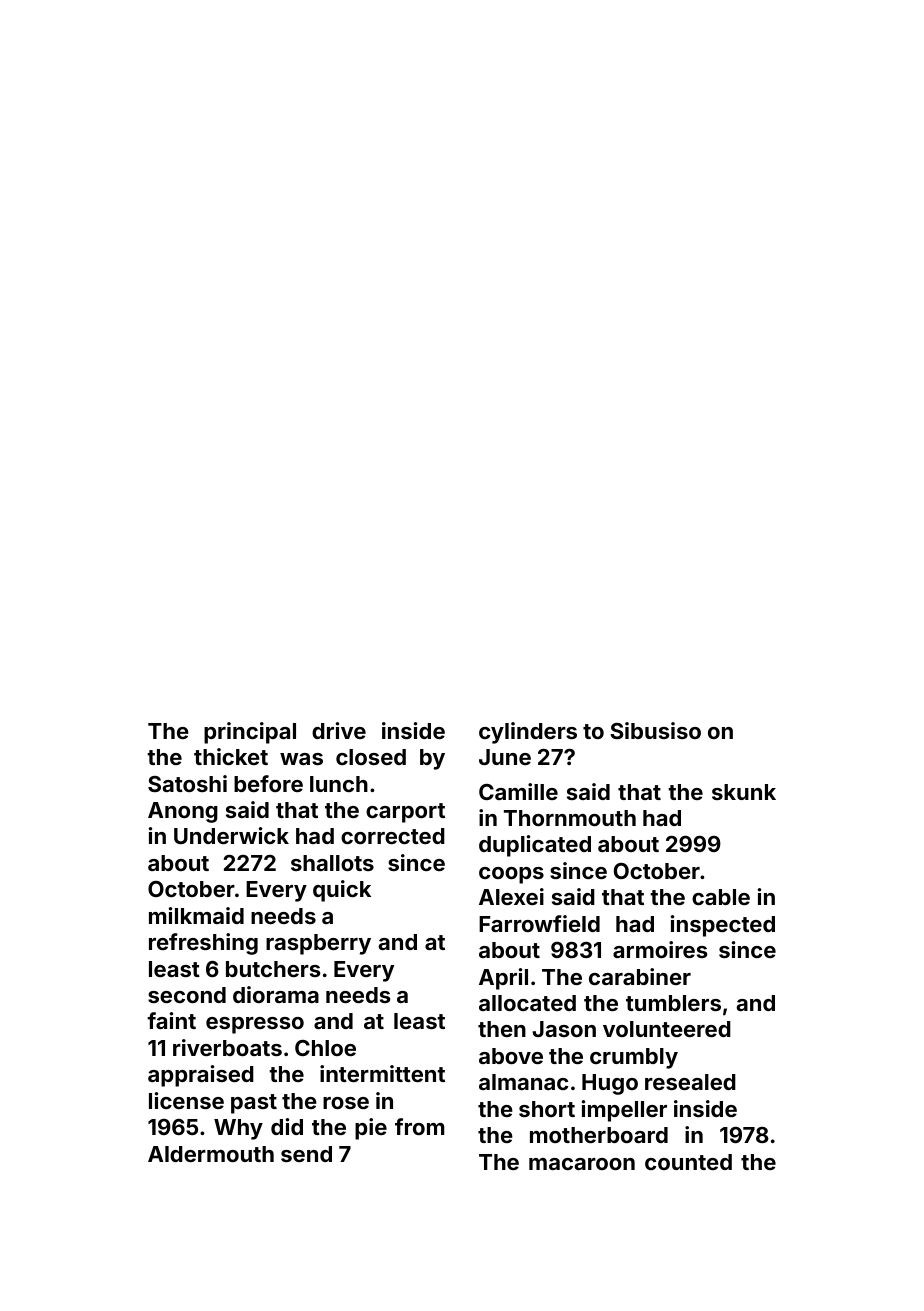 Image resolution: width=924 pixels, height=1311 pixels. What do you see at coordinates (610, 1084) in the screenshot?
I see `Hugo` at bounding box center [610, 1084].
